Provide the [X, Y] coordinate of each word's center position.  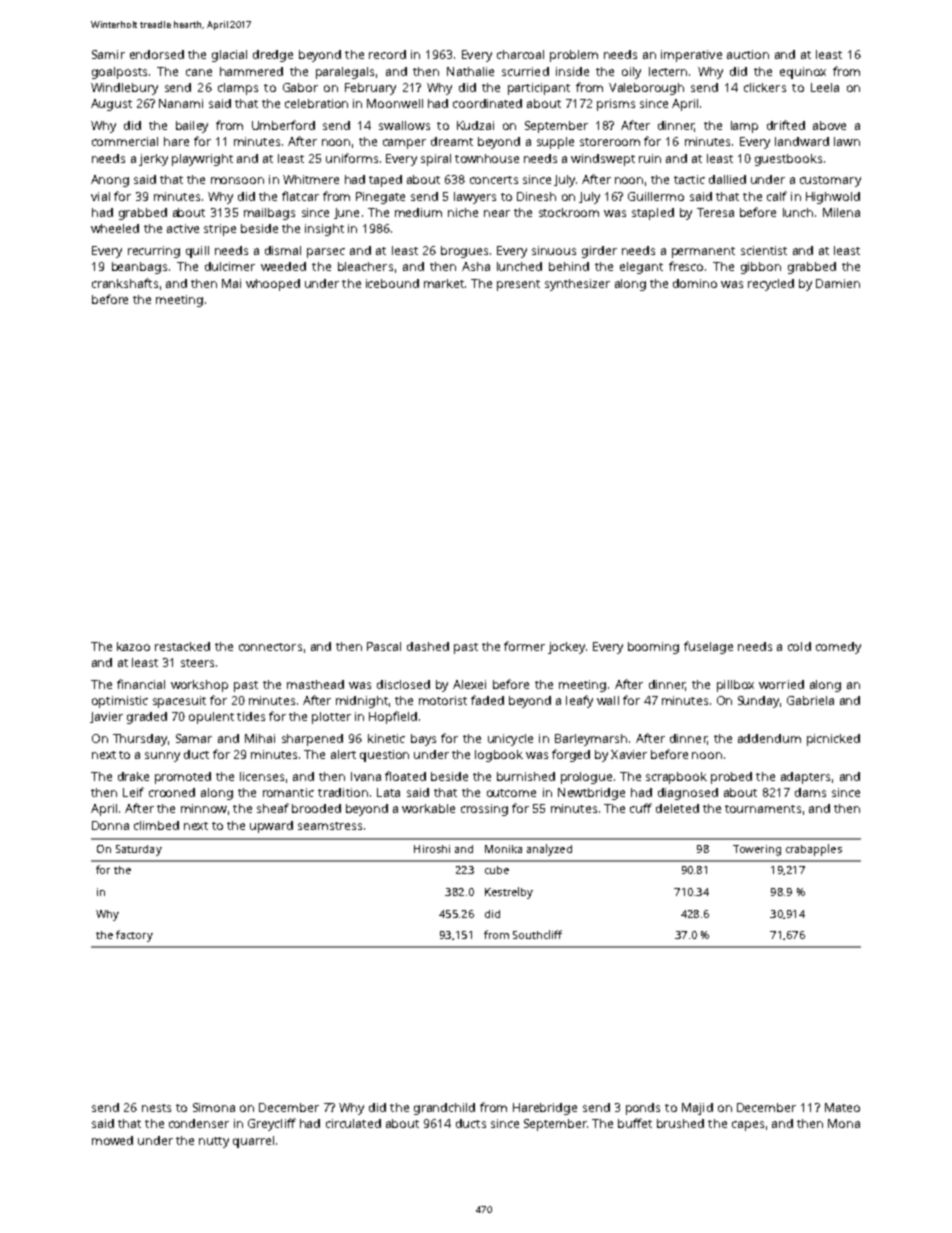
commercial [125, 141]
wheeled [115, 228]
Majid [697, 1109]
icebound [392, 283]
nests [156, 1108]
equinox [803, 73]
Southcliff [537, 934]
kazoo [133, 646]
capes [748, 1126]
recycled [771, 285]
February [370, 89]
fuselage [708, 647]
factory [134, 936]
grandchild [444, 1109]
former [524, 646]
